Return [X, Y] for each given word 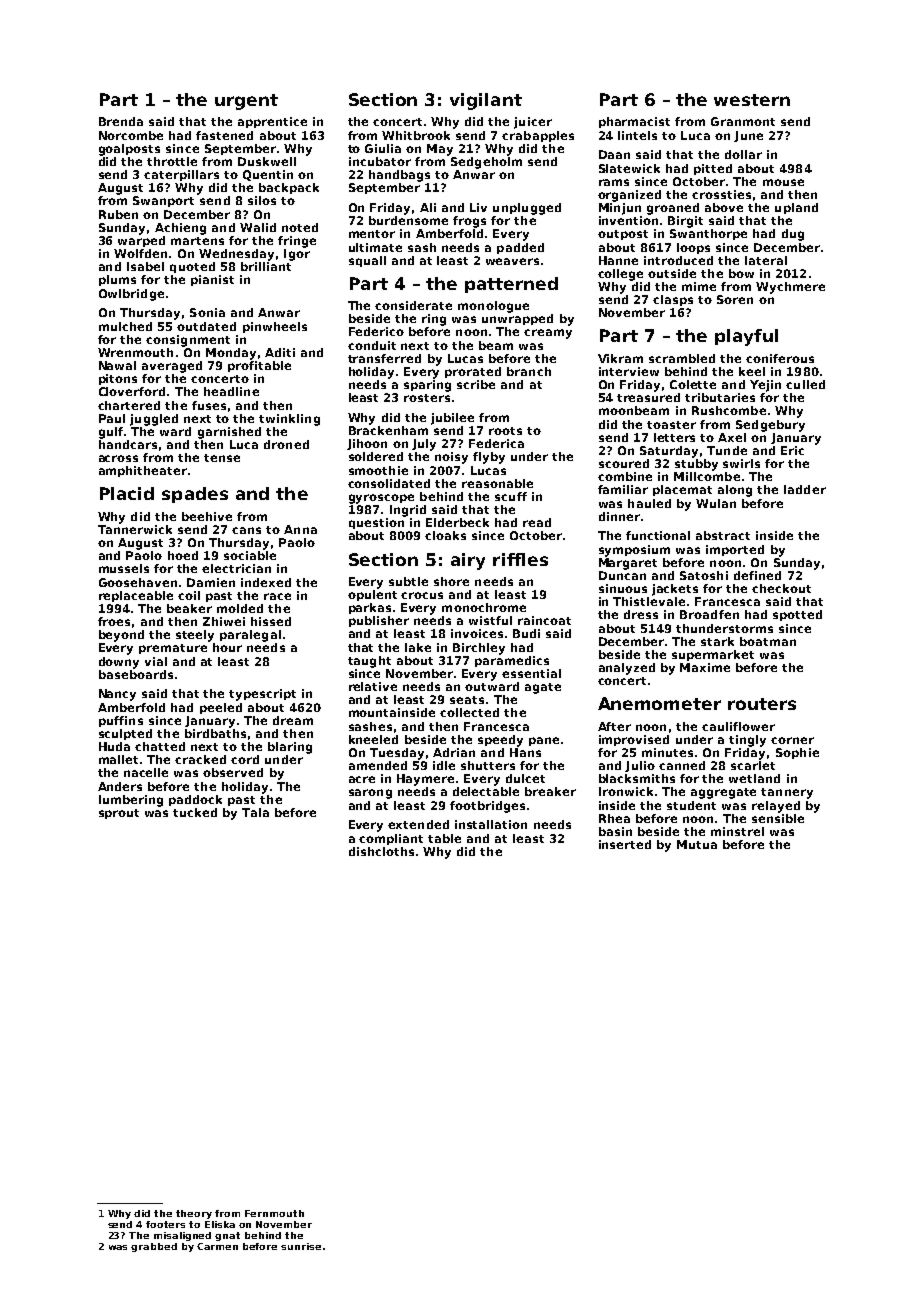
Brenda [121, 121]
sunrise [301, 1246]
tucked [195, 812]
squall [367, 261]
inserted [625, 844]
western [752, 100]
